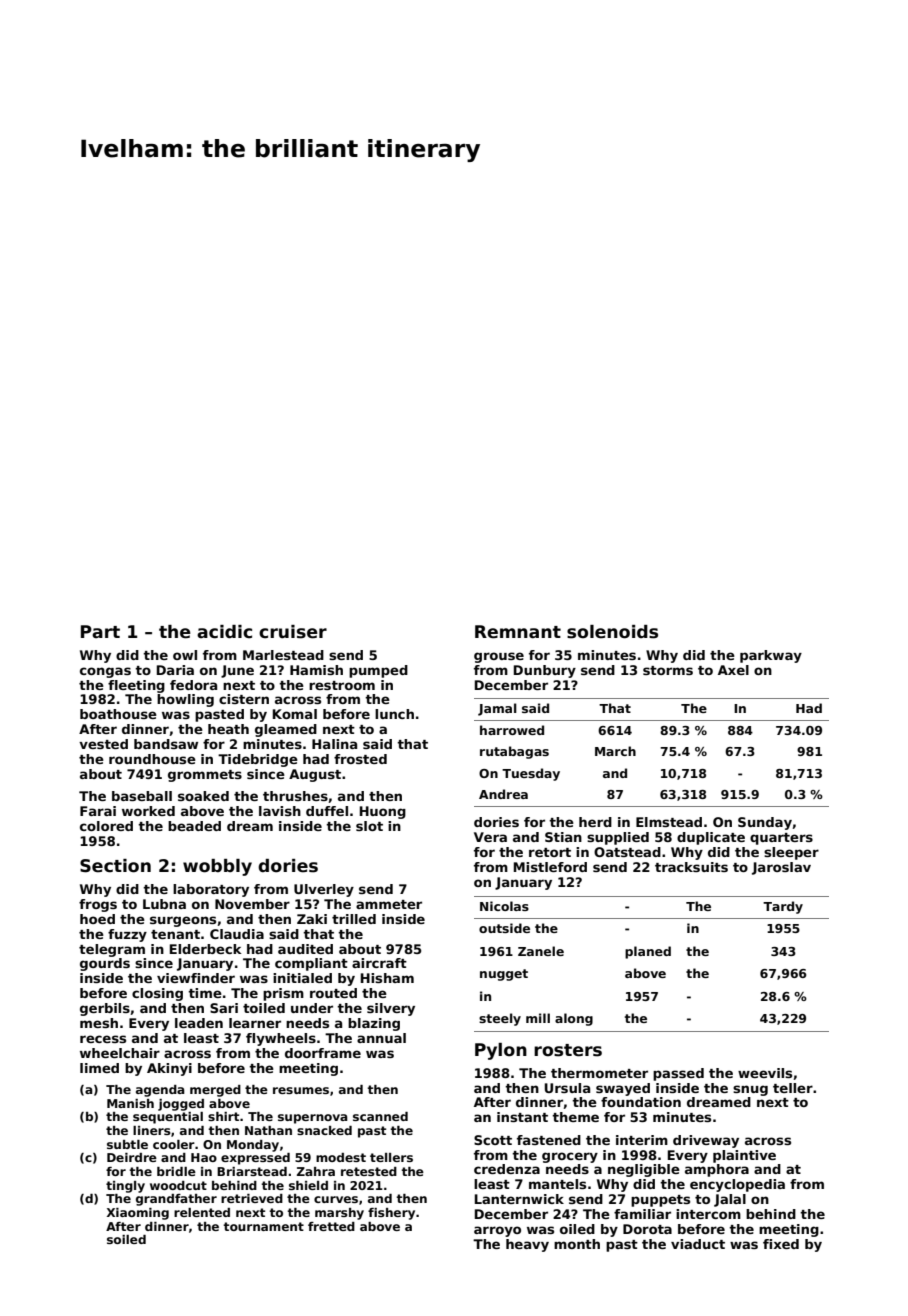  What do you see at coordinates (750, 1090) in the page?
I see `snug` at bounding box center [750, 1090].
